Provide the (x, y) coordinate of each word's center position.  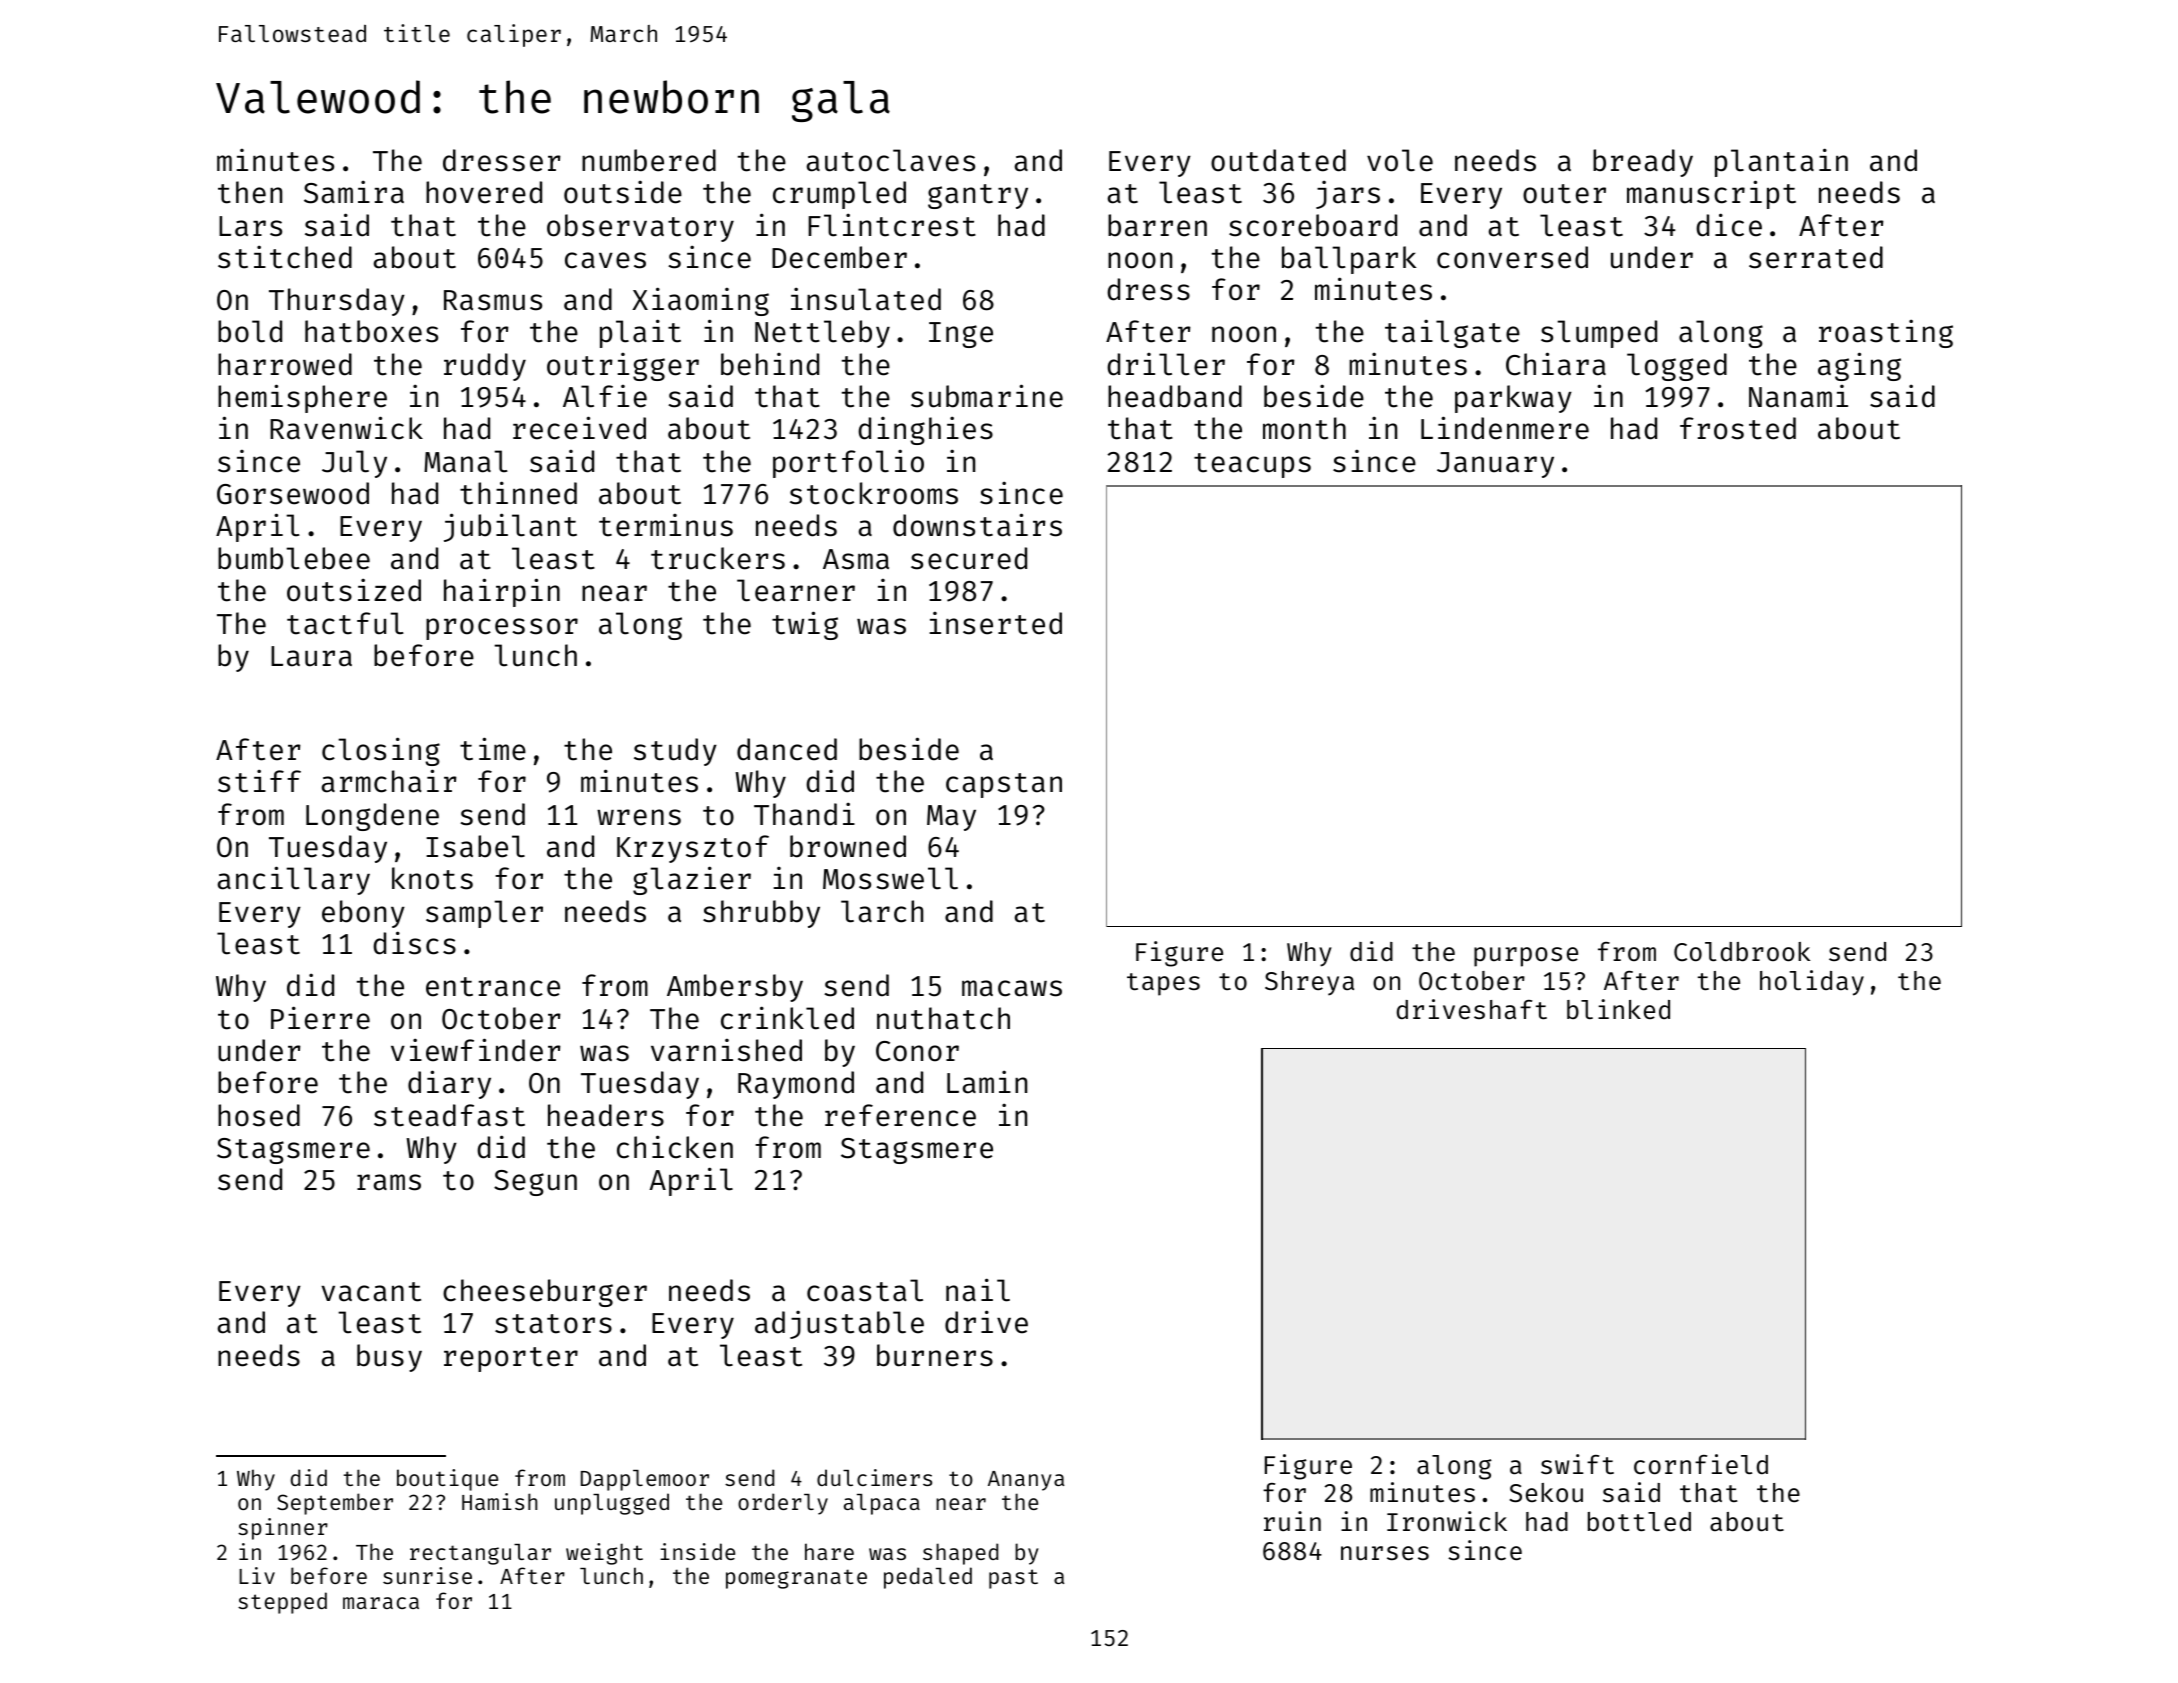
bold (250, 331)
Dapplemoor (645, 1480)
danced (787, 749)
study (675, 752)
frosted (1738, 428)
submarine (987, 396)
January (1495, 465)
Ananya (1026, 1481)
